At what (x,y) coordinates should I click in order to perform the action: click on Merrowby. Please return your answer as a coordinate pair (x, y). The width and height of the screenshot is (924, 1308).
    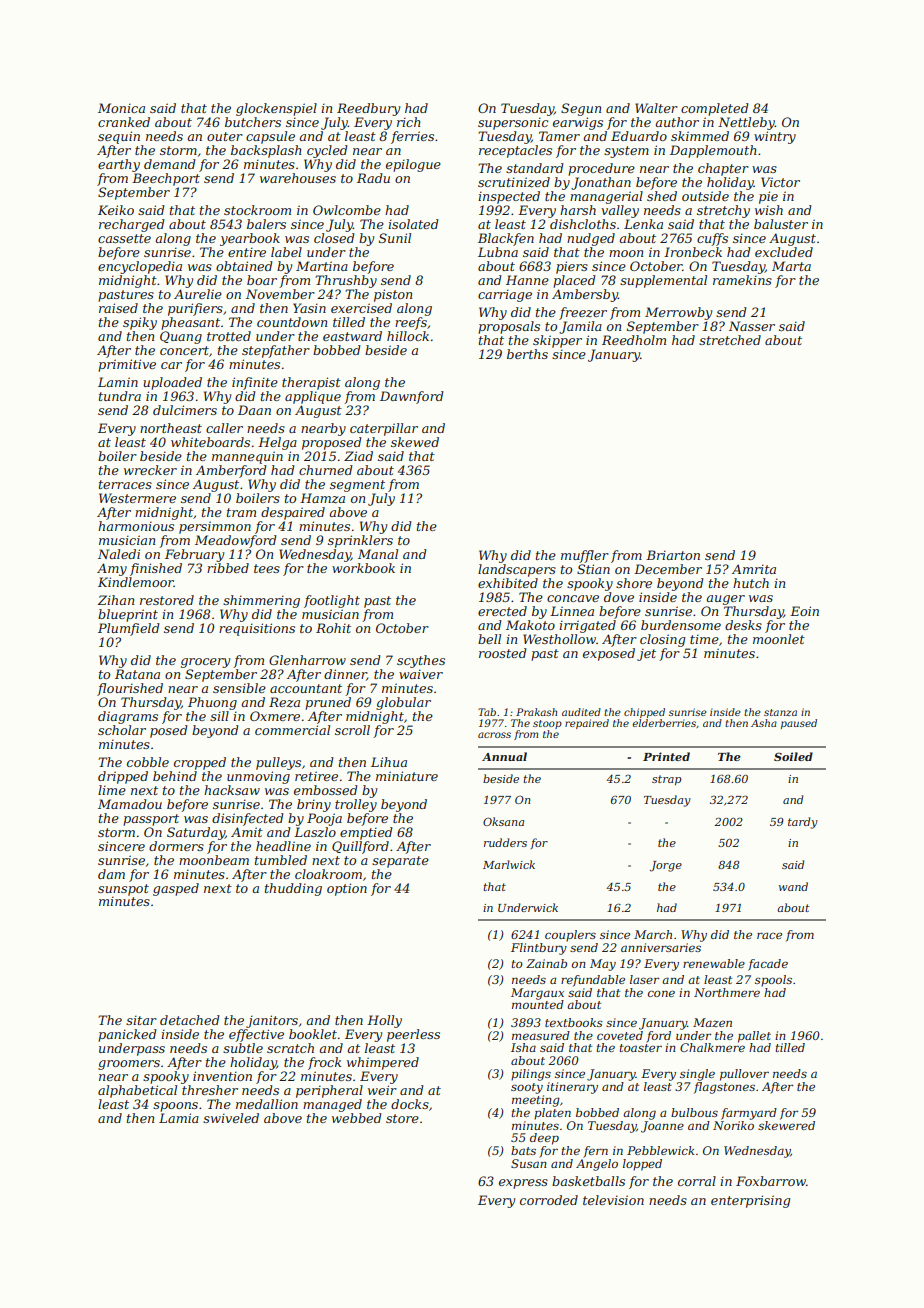
    Looking at the image, I should click on (678, 313).
